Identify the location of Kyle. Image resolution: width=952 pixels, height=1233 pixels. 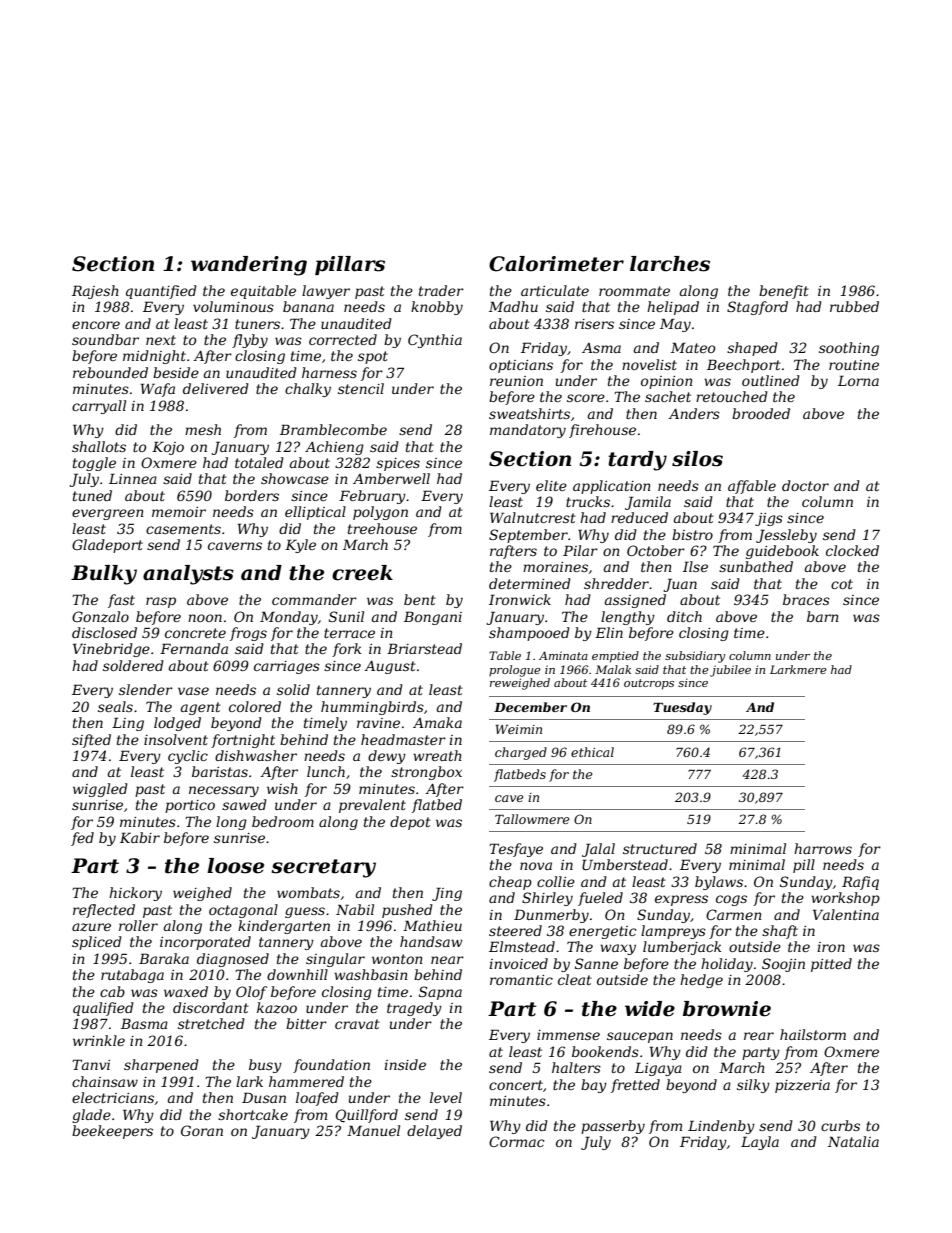
(300, 546).
